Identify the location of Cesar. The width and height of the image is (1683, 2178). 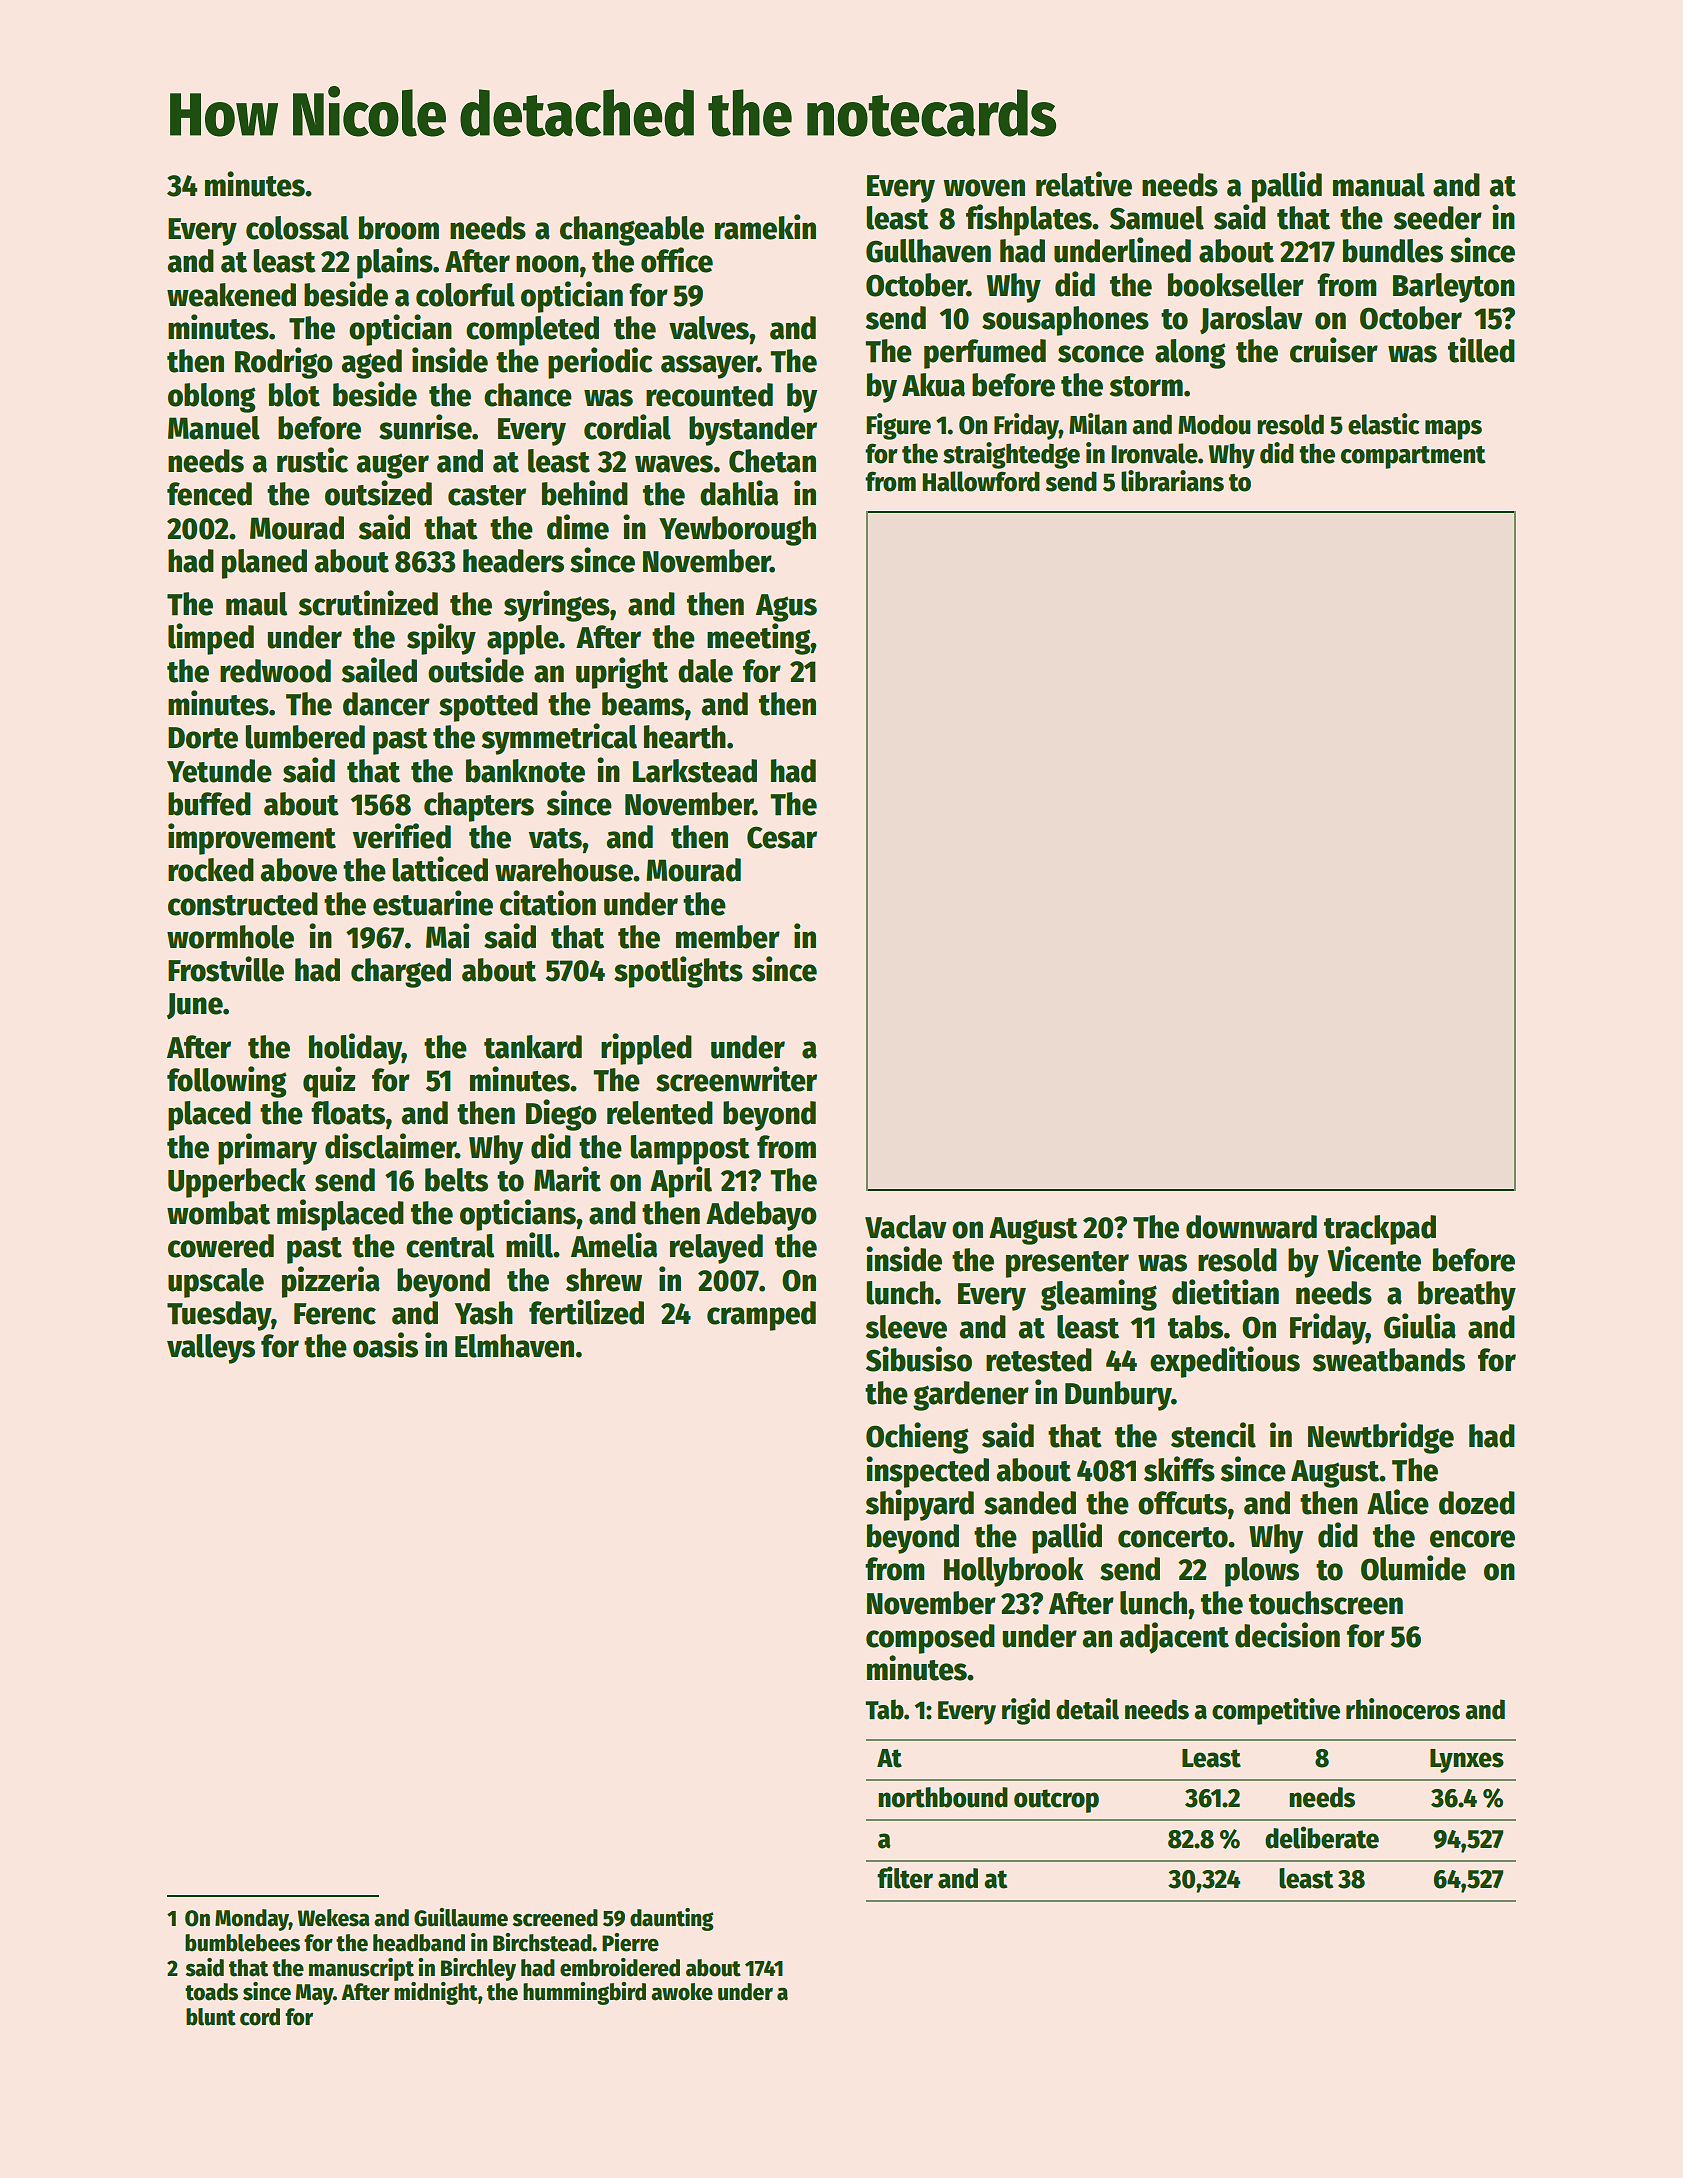
(782, 837).
